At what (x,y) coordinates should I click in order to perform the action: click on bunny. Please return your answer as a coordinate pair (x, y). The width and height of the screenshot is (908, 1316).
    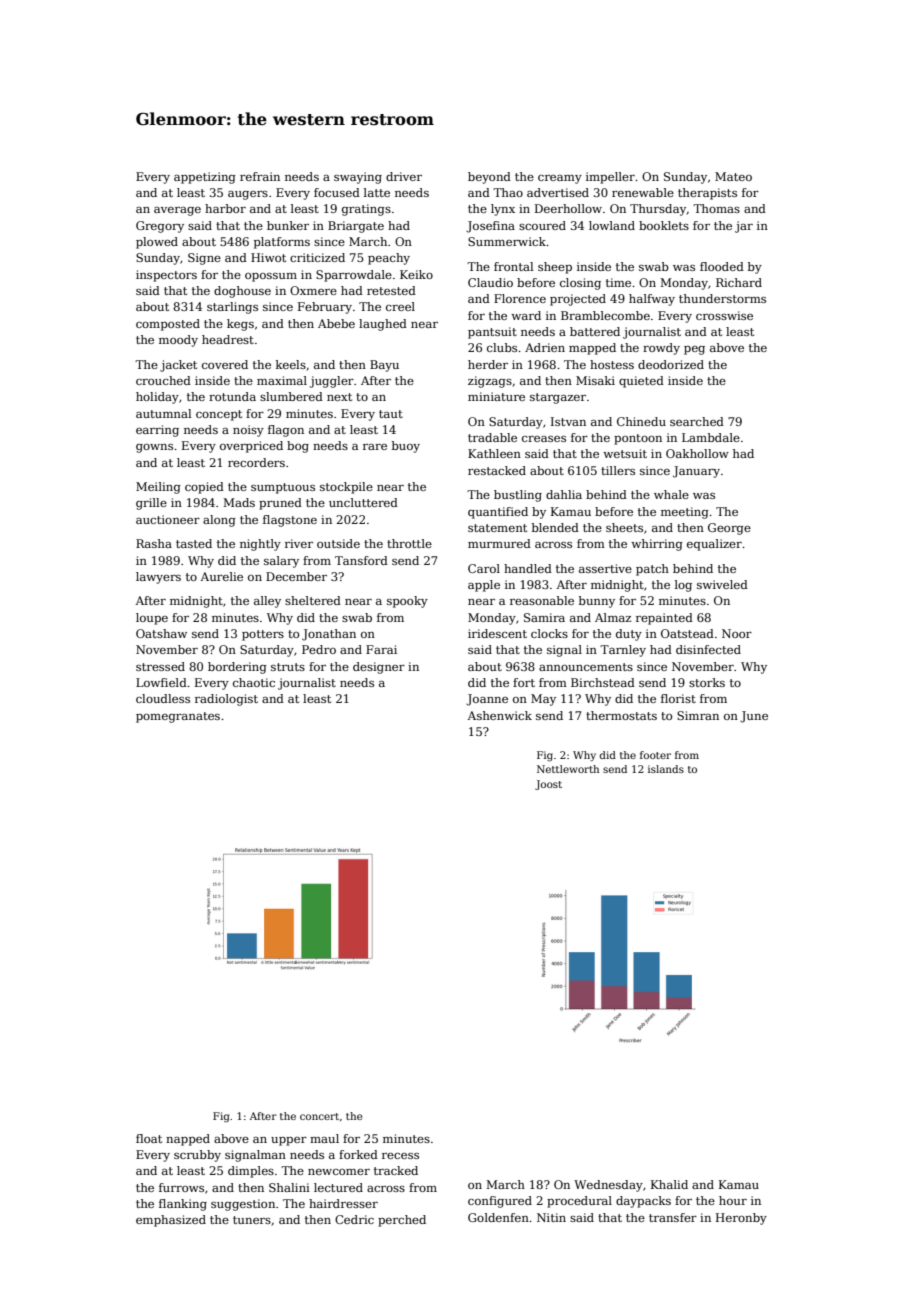
    Looking at the image, I should click on (597, 602).
